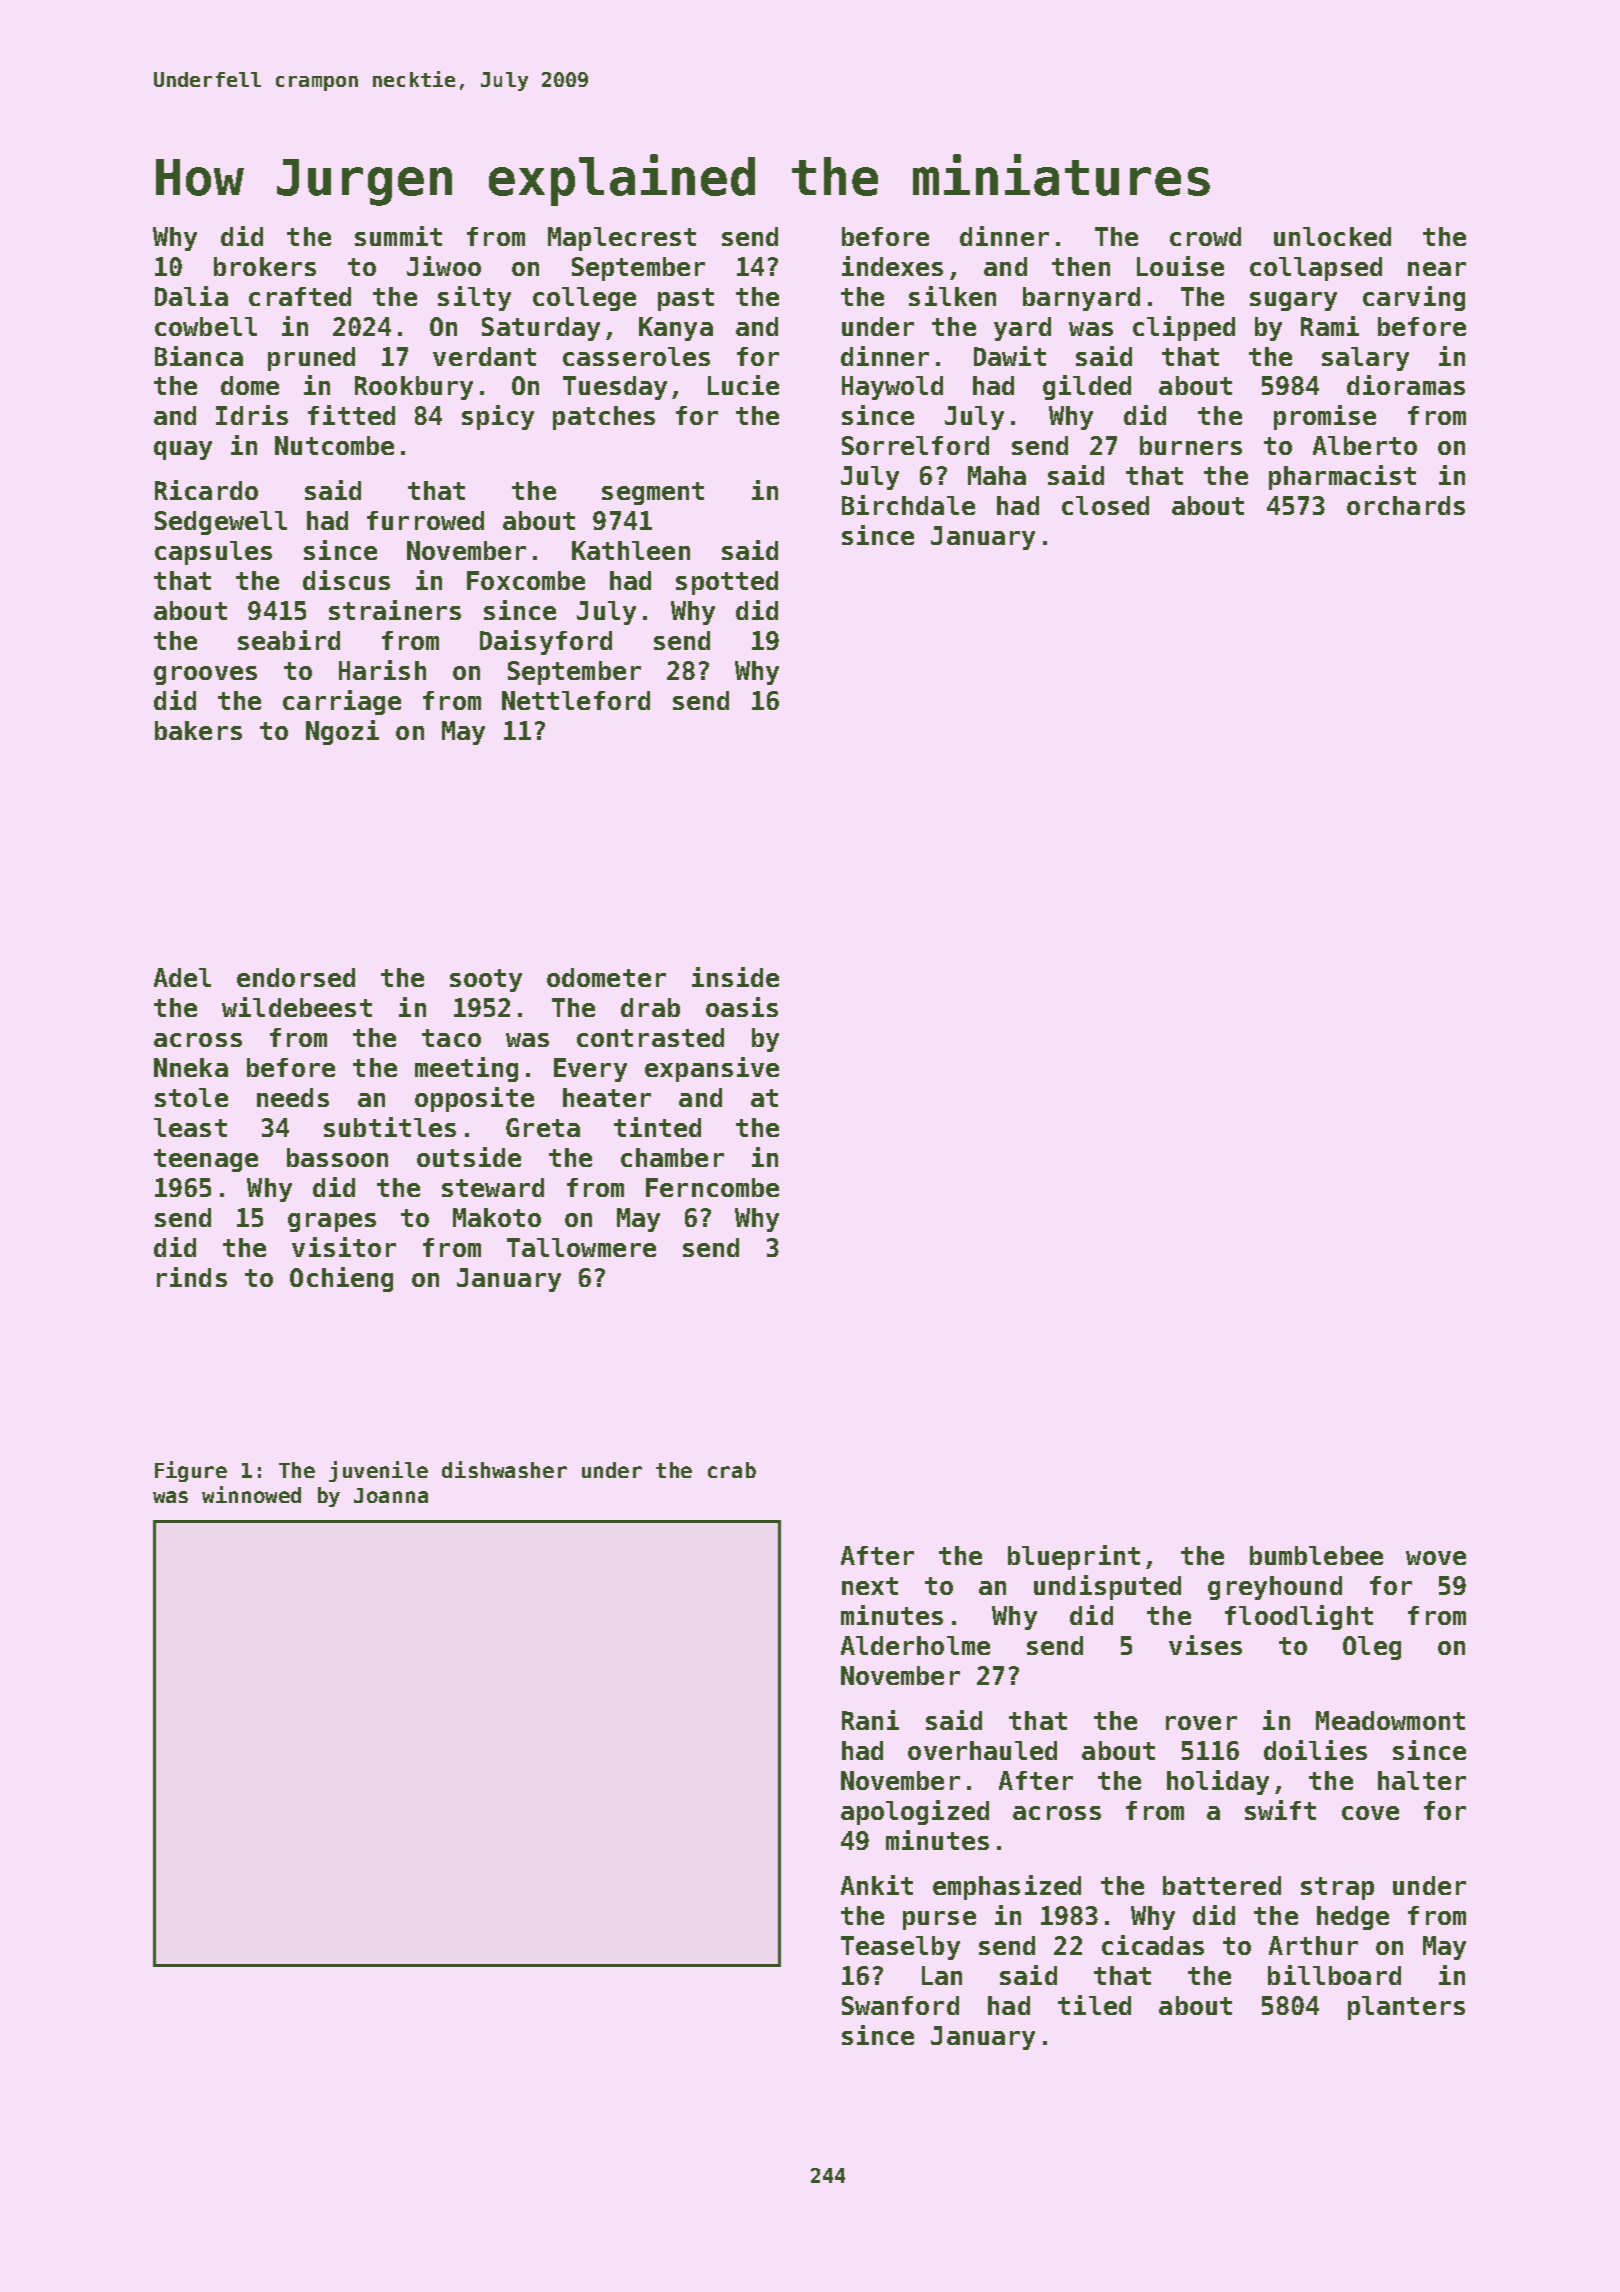  Describe the element at coordinates (915, 1812) in the image. I see `apologized` at that location.
